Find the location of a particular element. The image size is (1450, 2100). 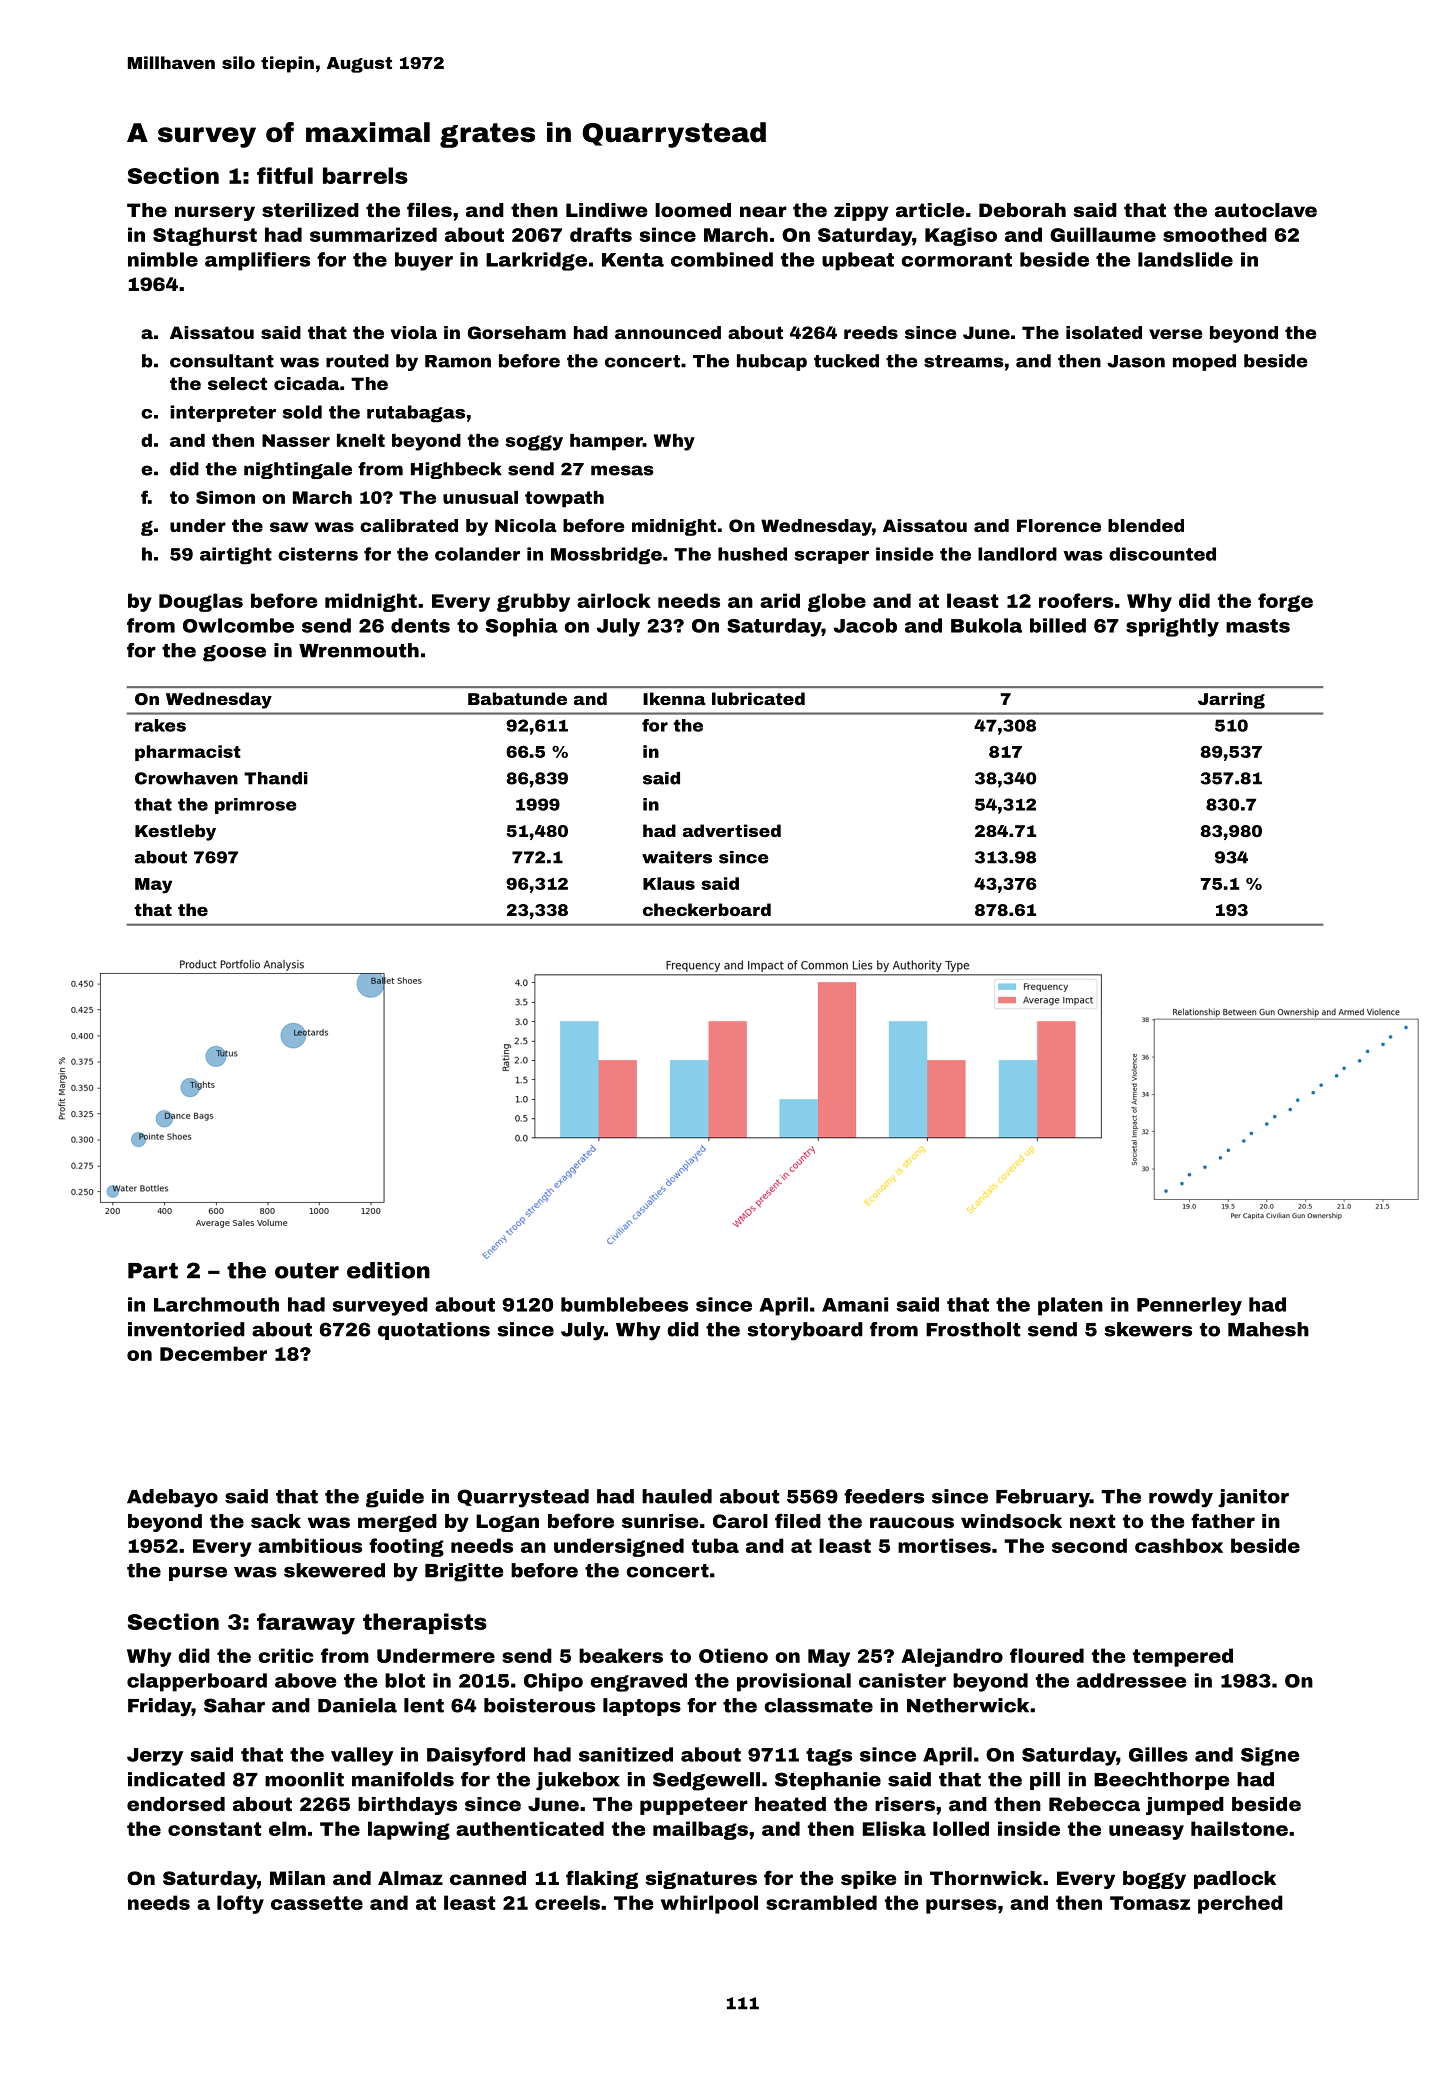

Part is located at coordinates (153, 1271).
